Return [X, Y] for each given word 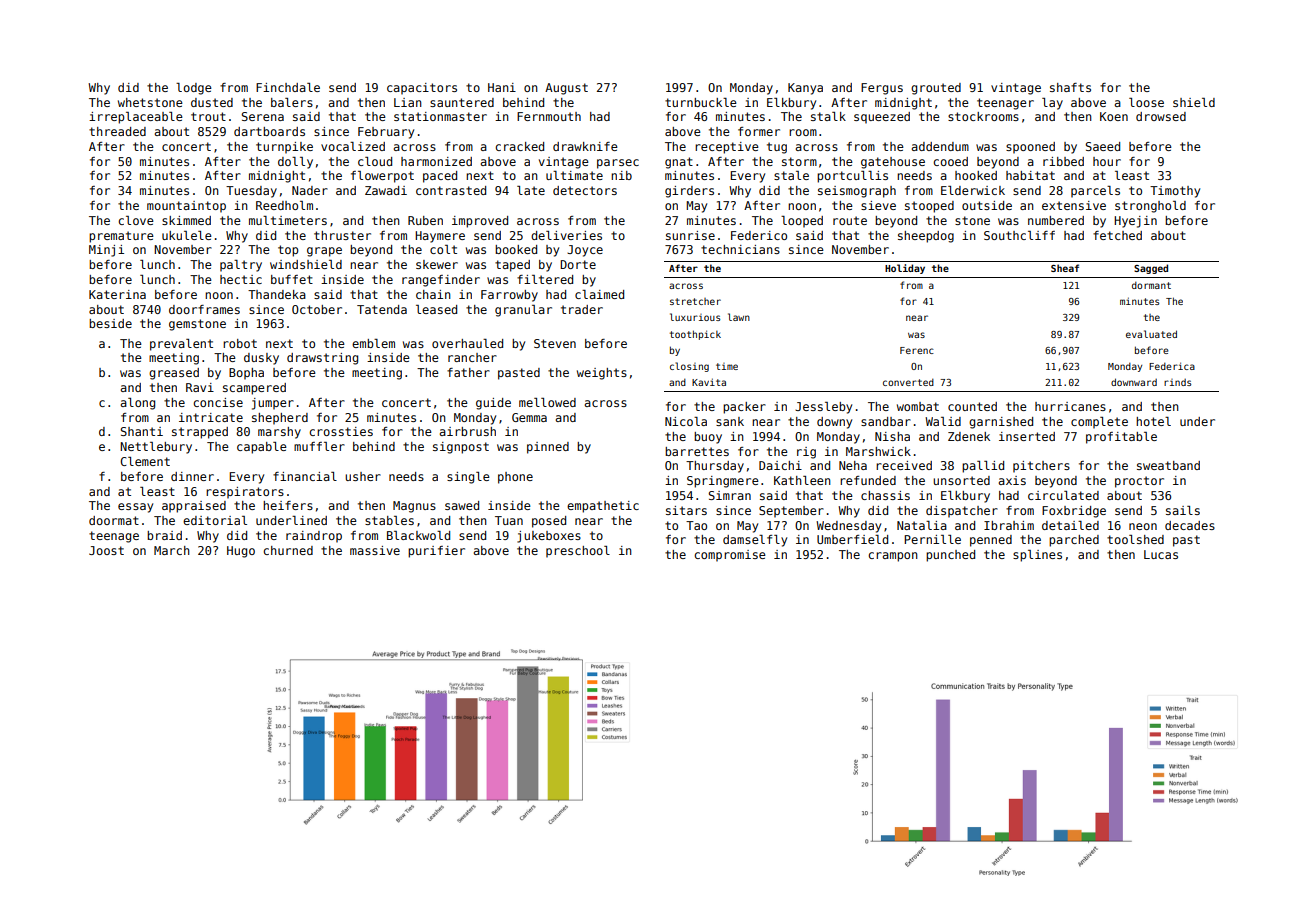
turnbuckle [701, 102]
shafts [1070, 87]
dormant [1151, 285]
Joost [106, 550]
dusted [212, 102]
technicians [740, 249]
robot [240, 343]
